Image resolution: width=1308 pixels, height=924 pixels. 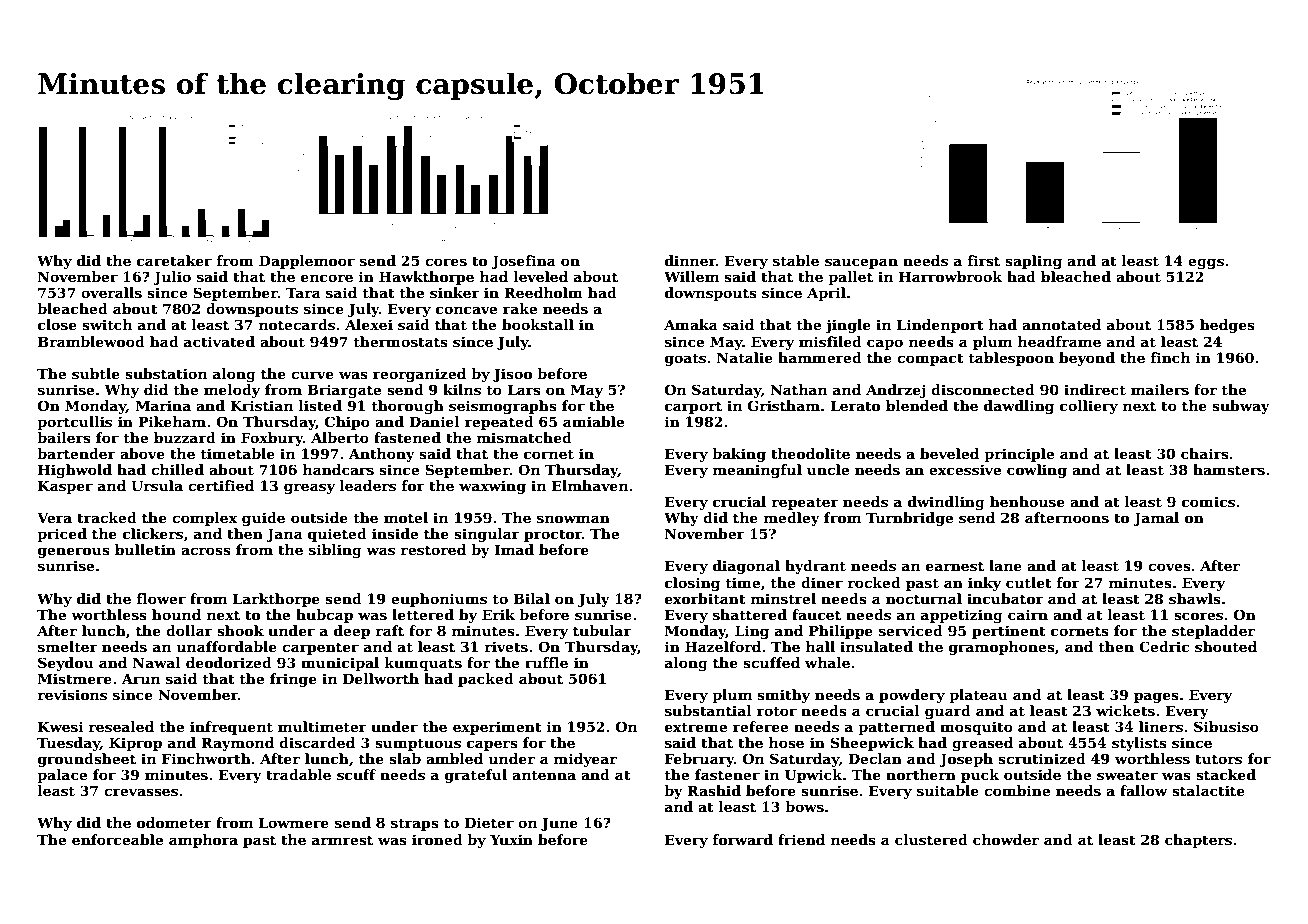 I want to click on hose, so click(x=786, y=742).
